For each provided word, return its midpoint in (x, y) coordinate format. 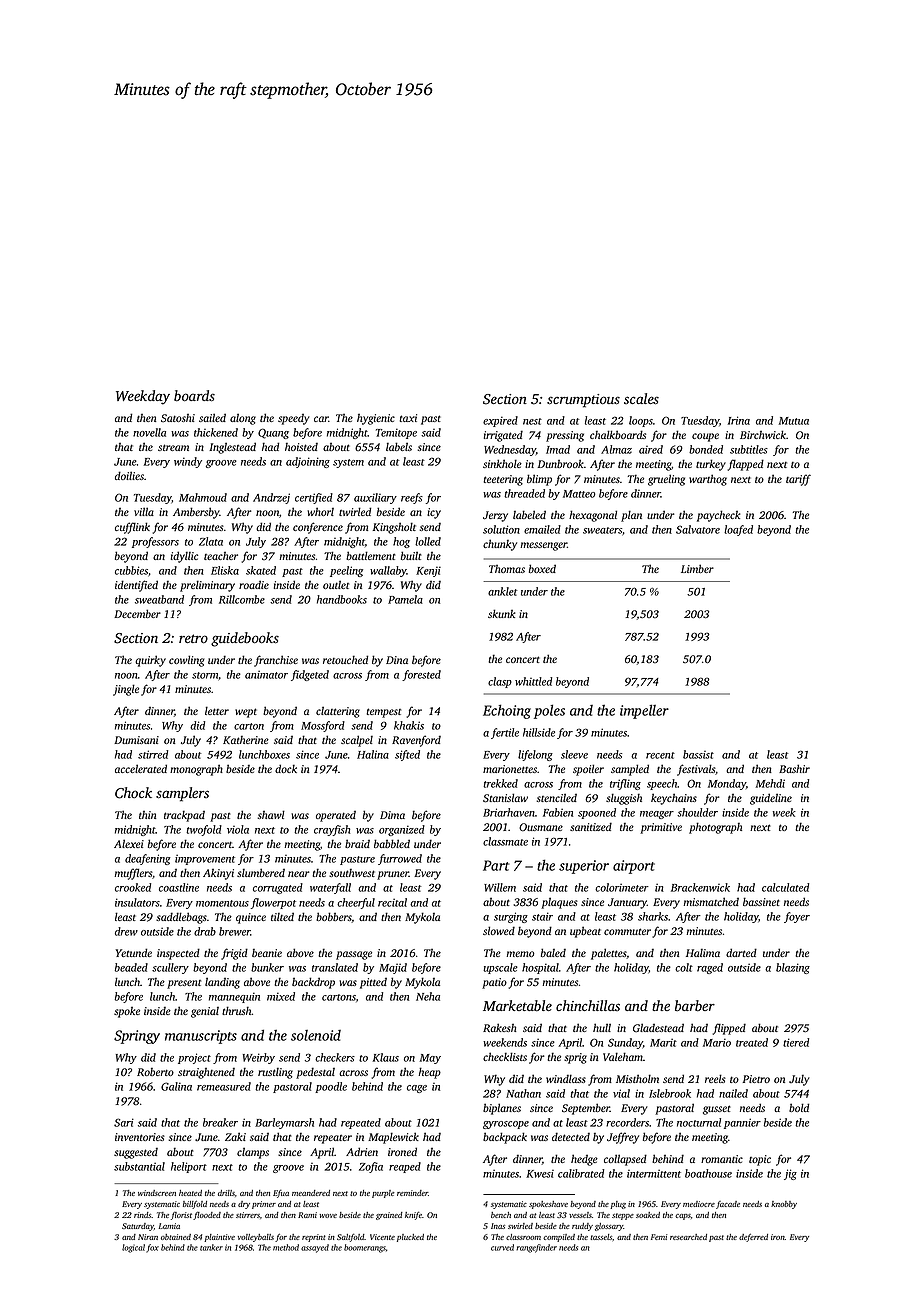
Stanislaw (505, 798)
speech (662, 784)
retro (193, 639)
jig (790, 1174)
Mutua (794, 421)
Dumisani (136, 740)
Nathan (523, 1093)
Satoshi (178, 418)
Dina (397, 660)
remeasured (224, 1086)
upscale (500, 968)
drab (205, 931)
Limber (697, 568)
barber (695, 1006)
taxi (408, 418)
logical (133, 1248)
